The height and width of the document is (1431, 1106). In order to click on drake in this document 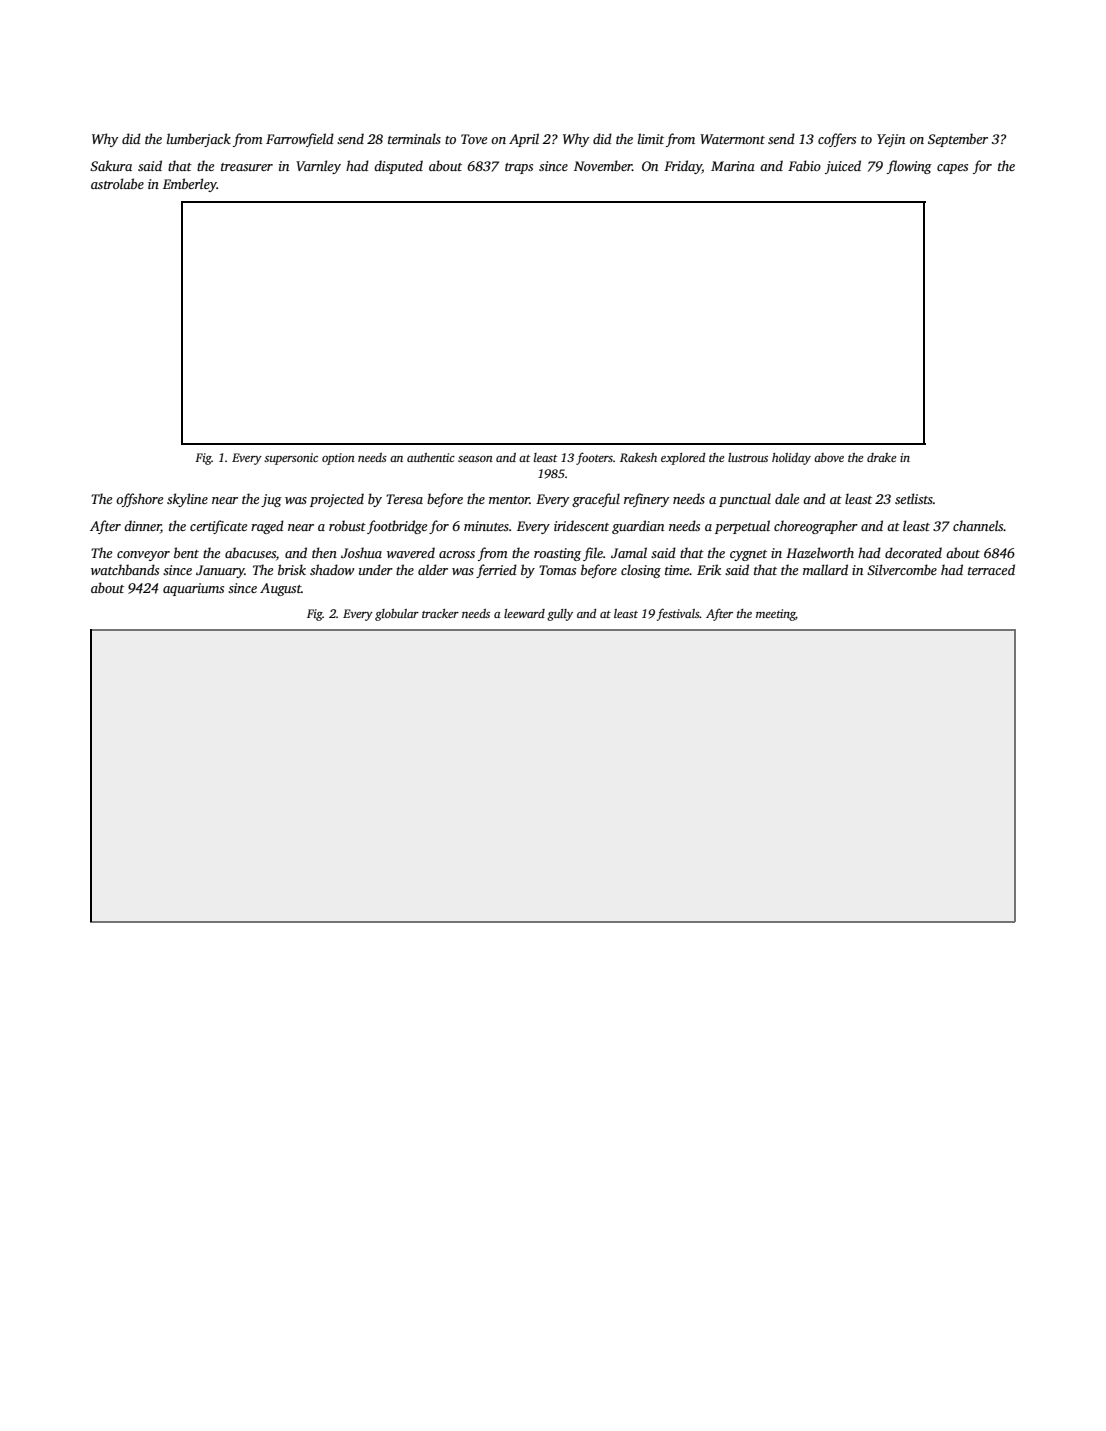, I will do `click(881, 457)`.
